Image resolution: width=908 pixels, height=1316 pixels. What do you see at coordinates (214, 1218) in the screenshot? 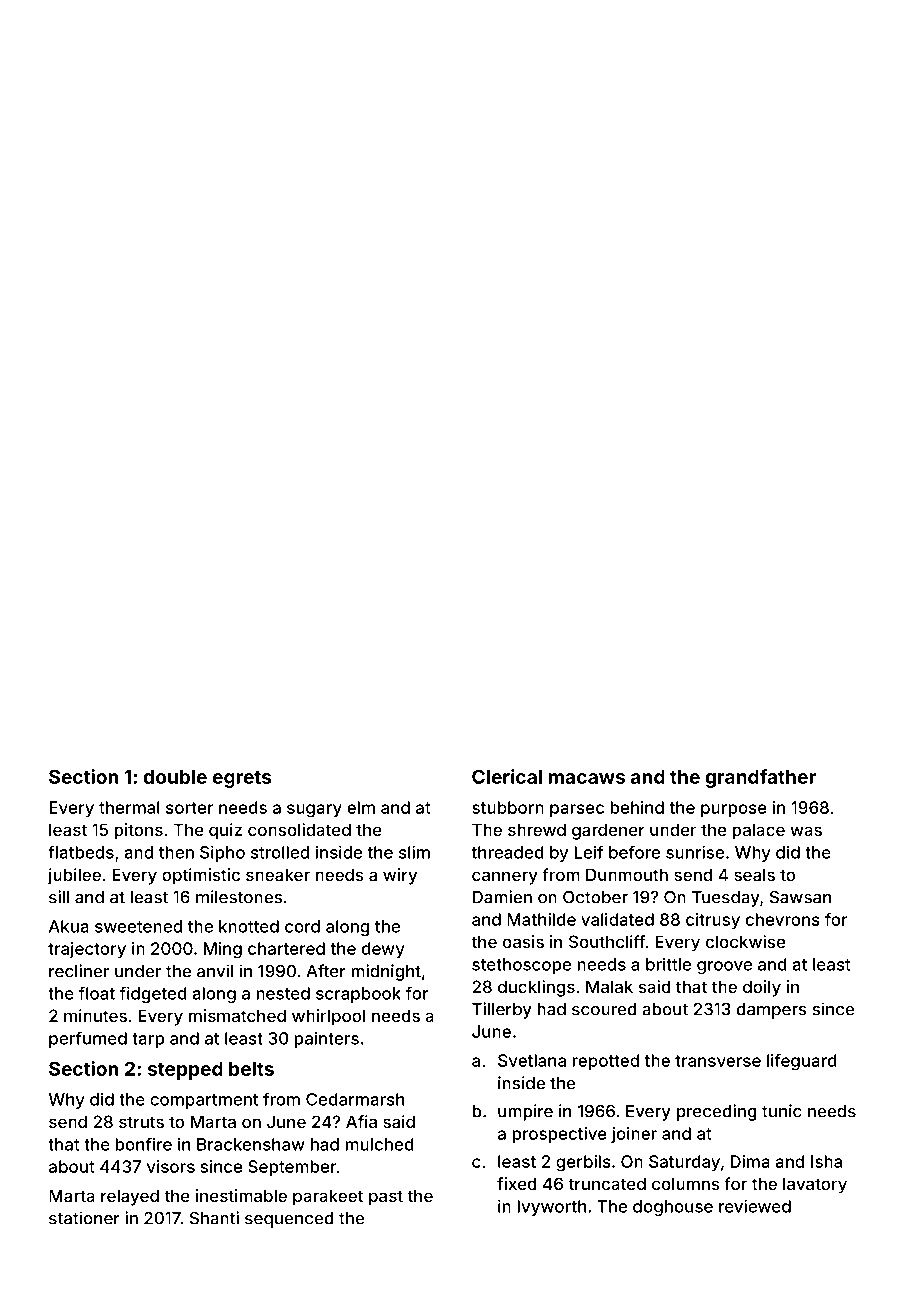
I see `Shanti` at bounding box center [214, 1218].
